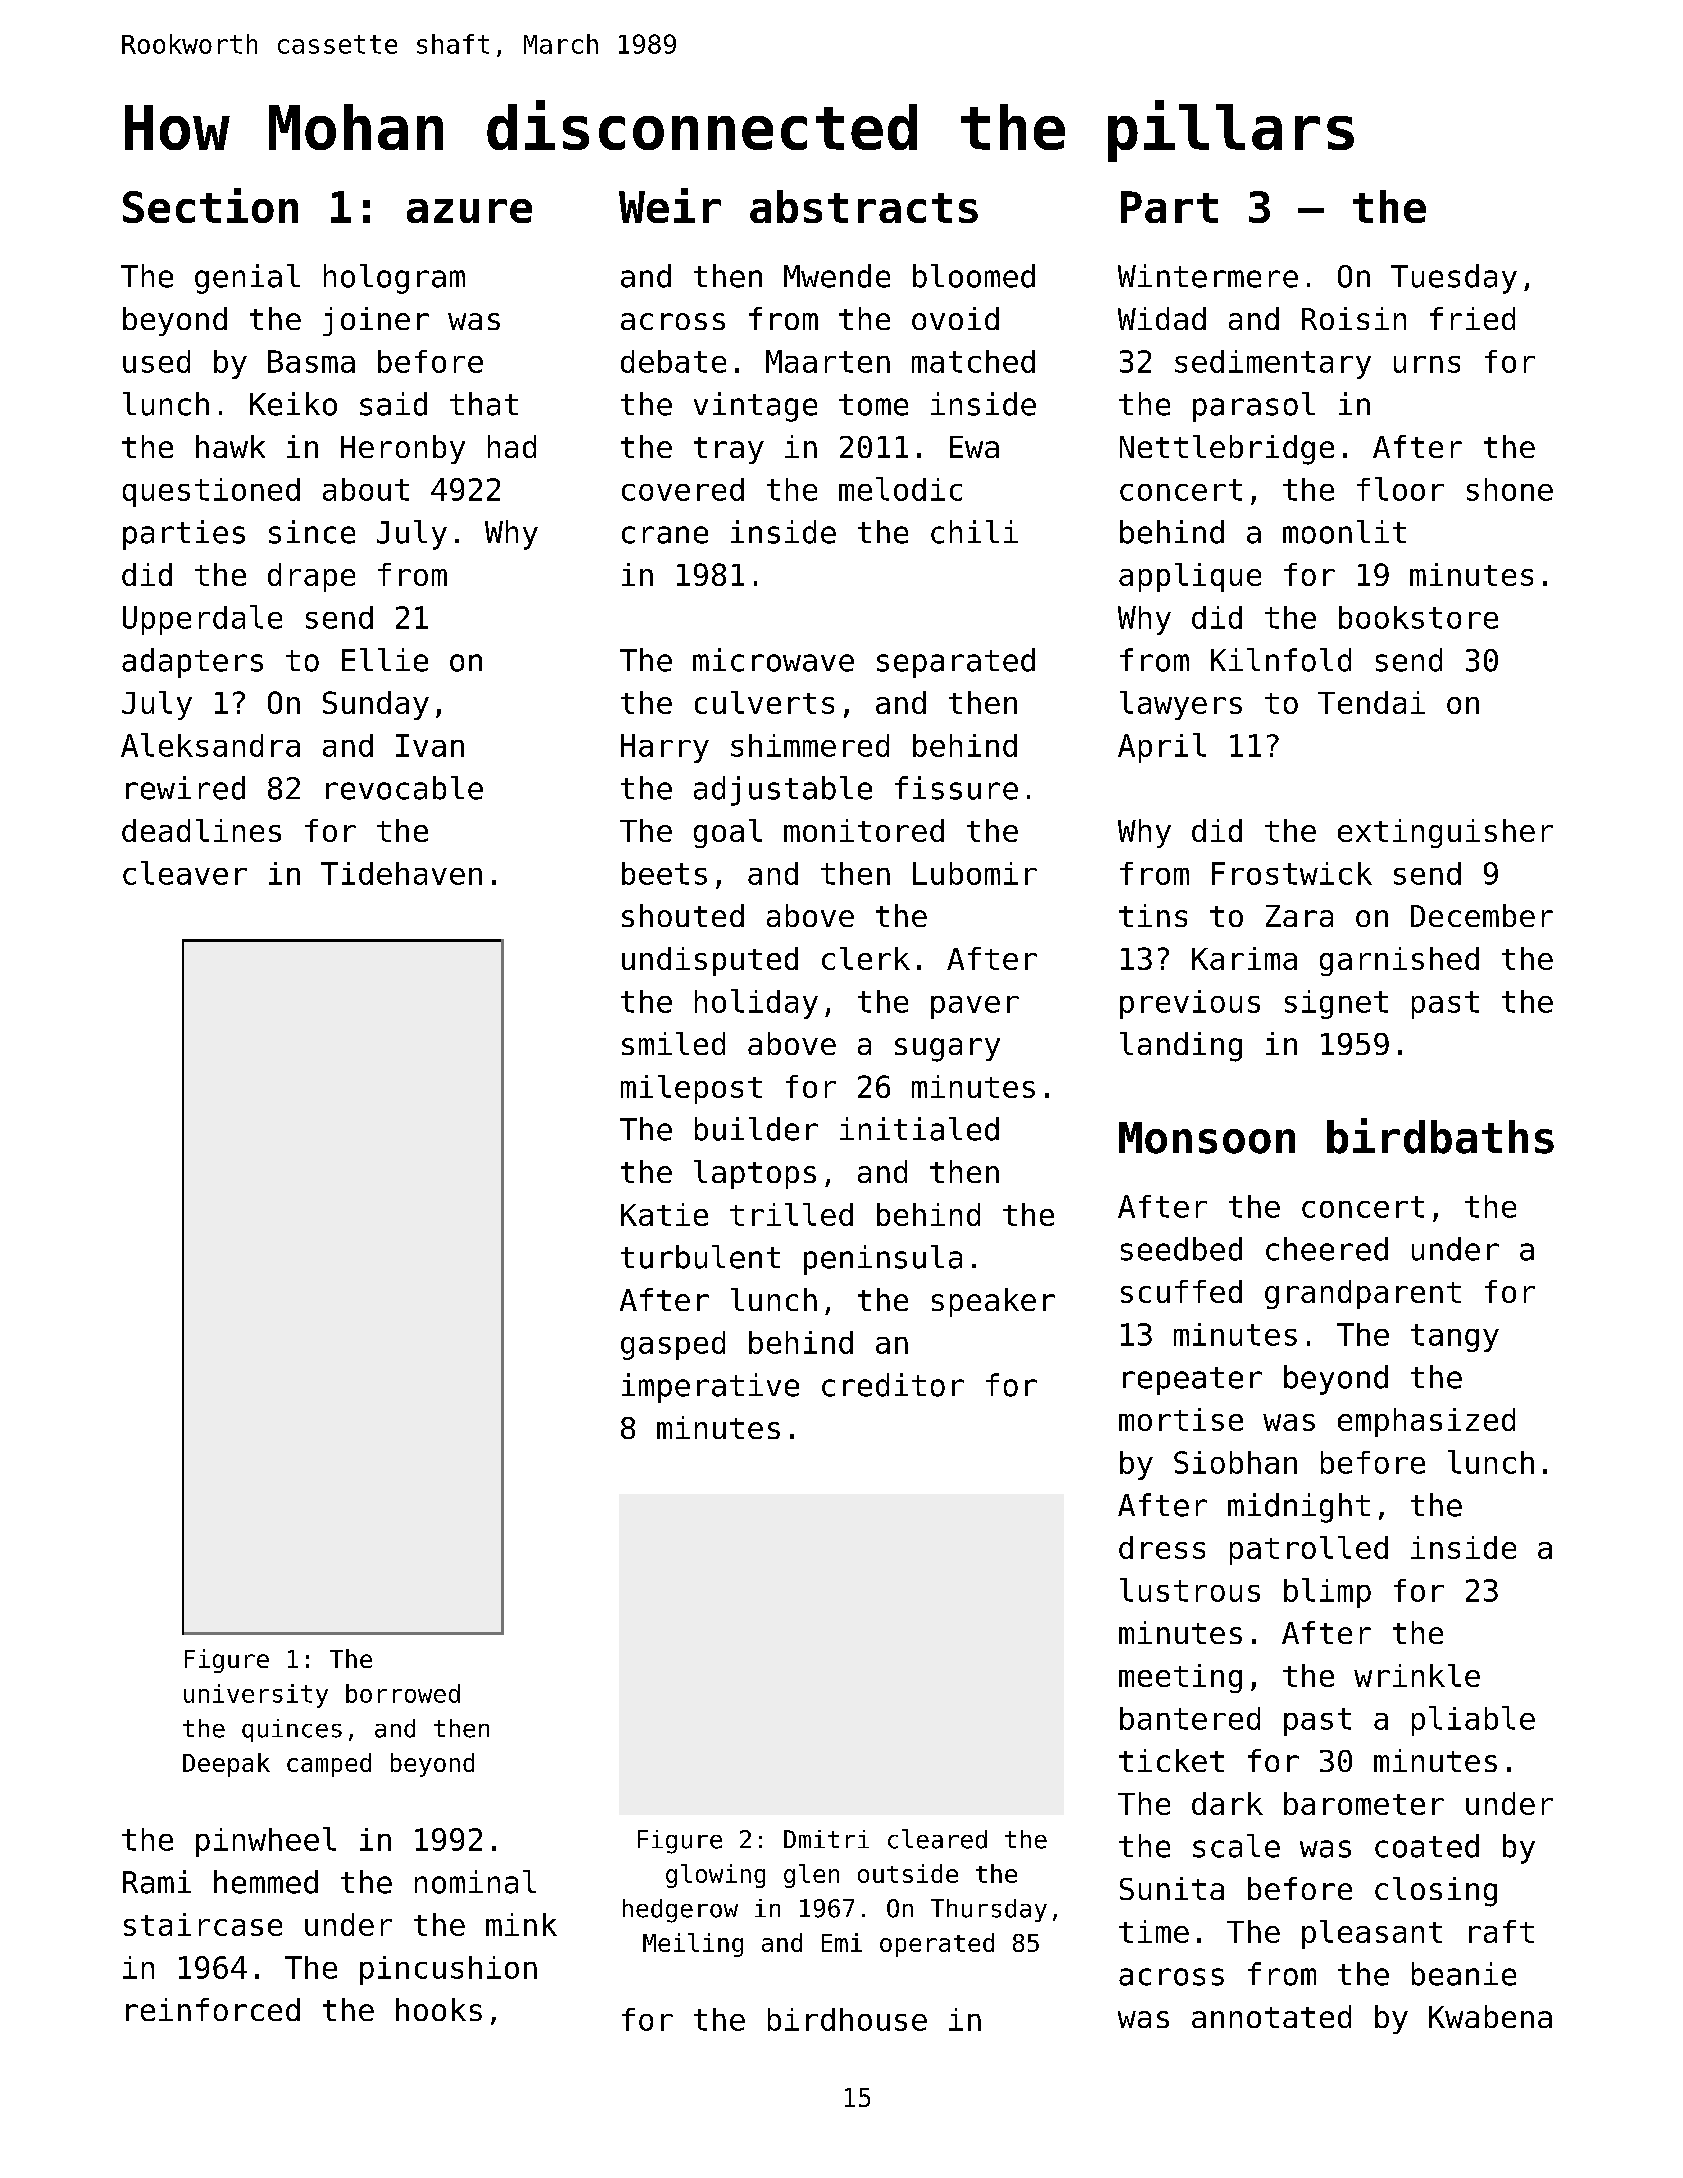 The width and height of the image is (1683, 2178). I want to click on creditor, so click(893, 1385).
